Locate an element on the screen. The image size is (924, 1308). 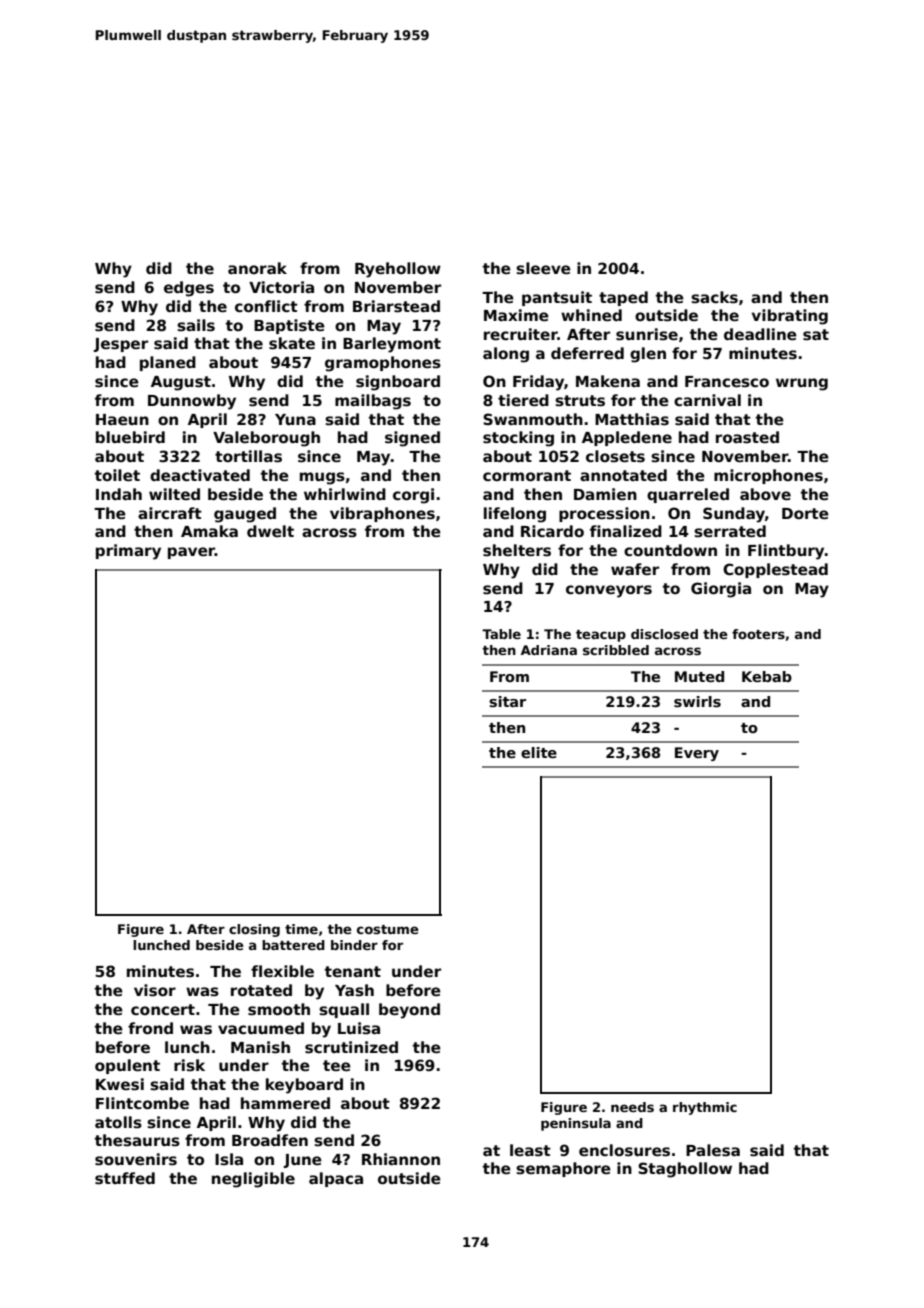
sleeve is located at coordinates (543, 268).
